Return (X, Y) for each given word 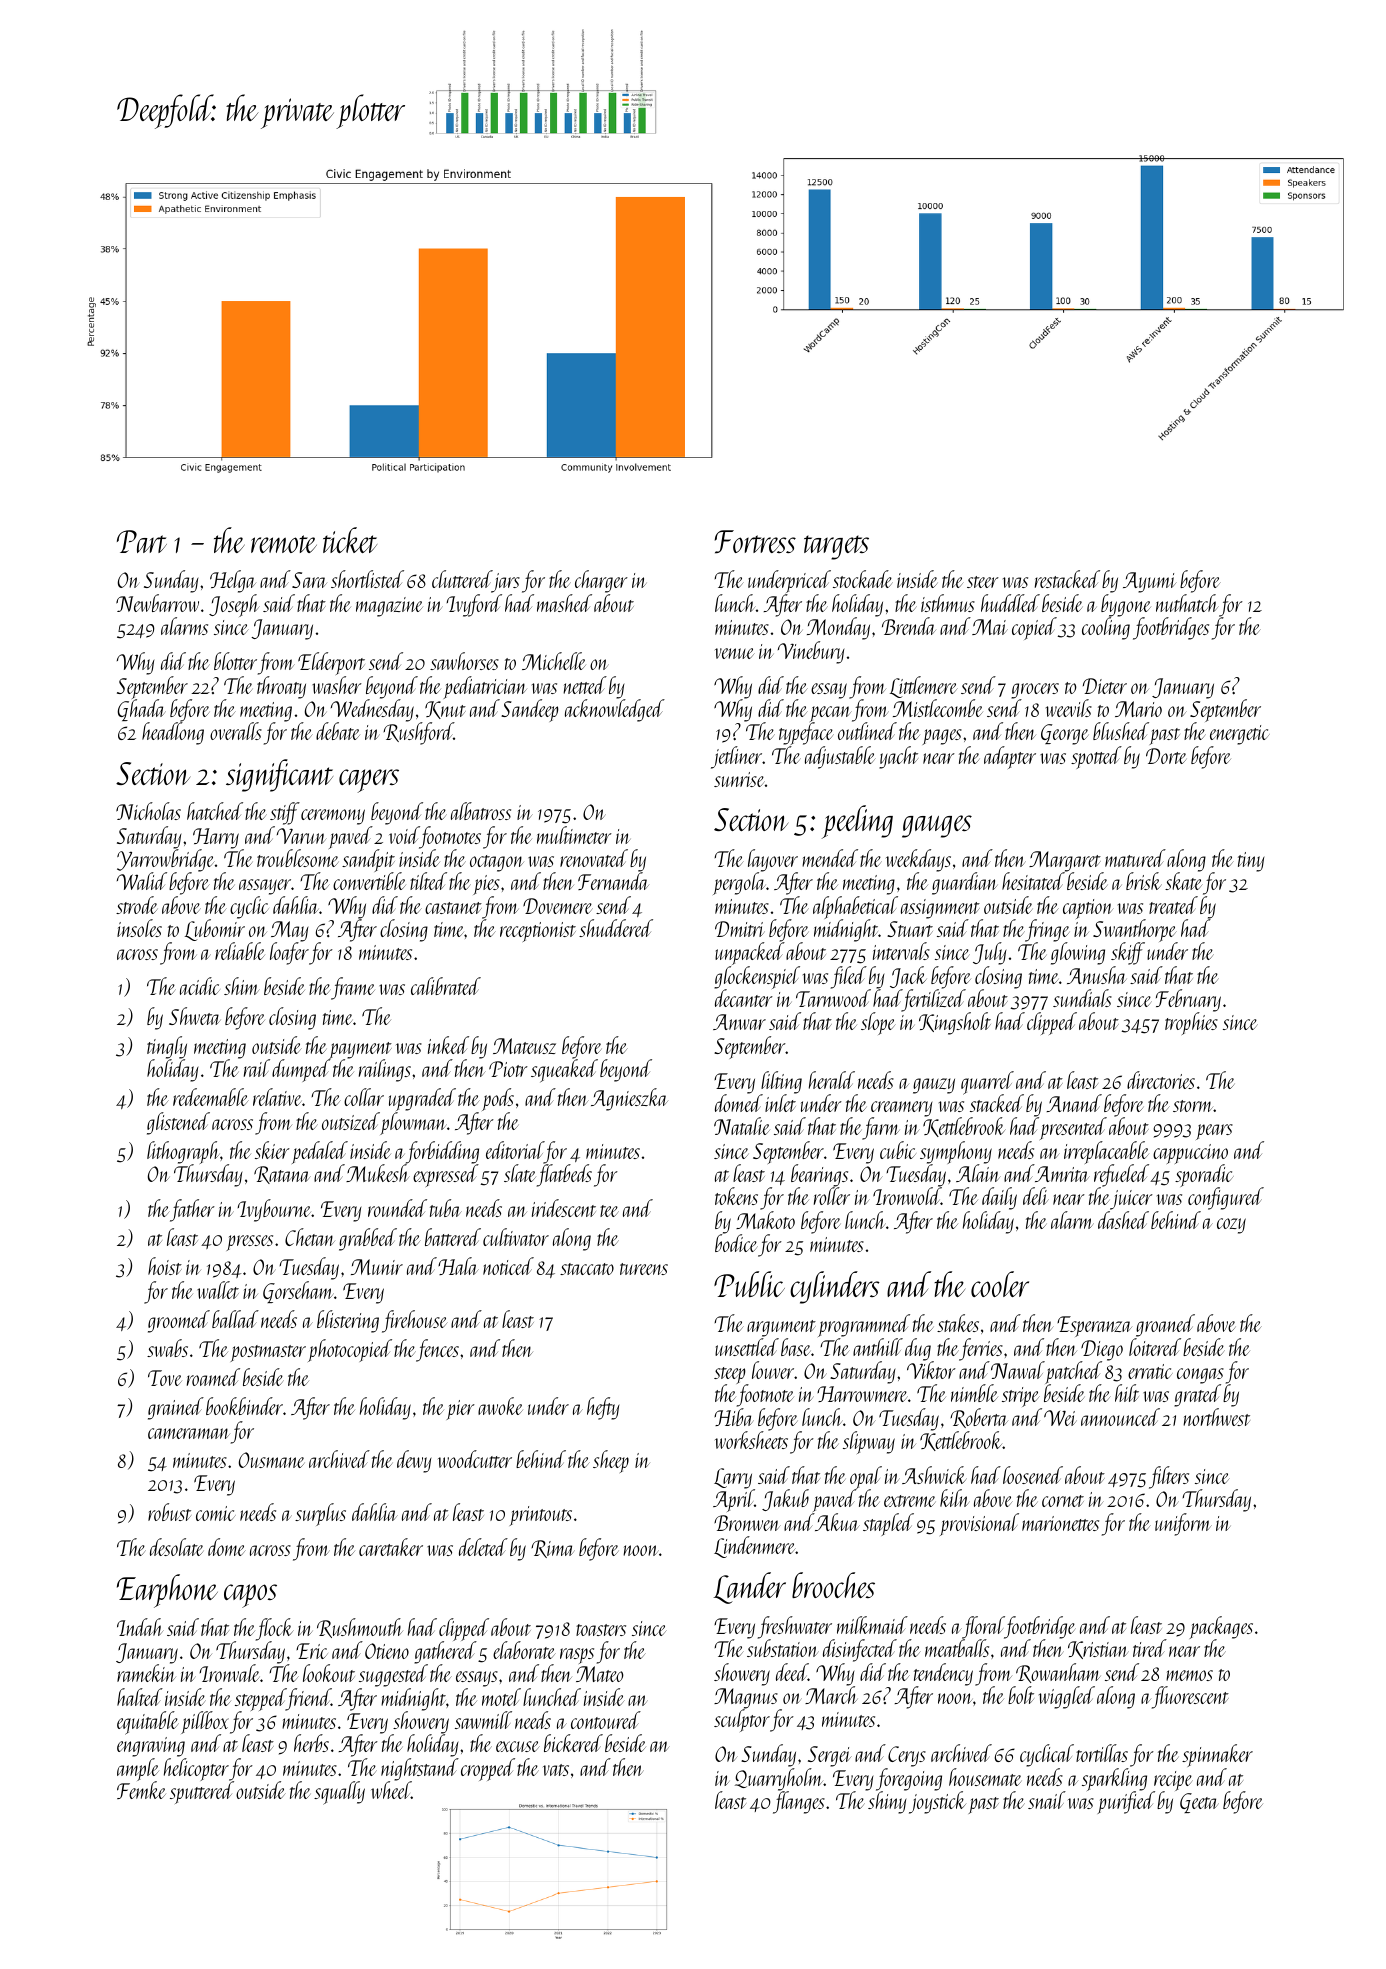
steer (983, 582)
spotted (1096, 757)
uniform (1183, 1524)
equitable (148, 1723)
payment (360, 1051)
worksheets (751, 1440)
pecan (831, 714)
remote (284, 544)
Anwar (739, 1022)
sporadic (1204, 1176)
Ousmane (271, 1460)
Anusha (1097, 975)
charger (601, 581)
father (192, 1210)
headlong (173, 733)
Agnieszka (629, 1099)
